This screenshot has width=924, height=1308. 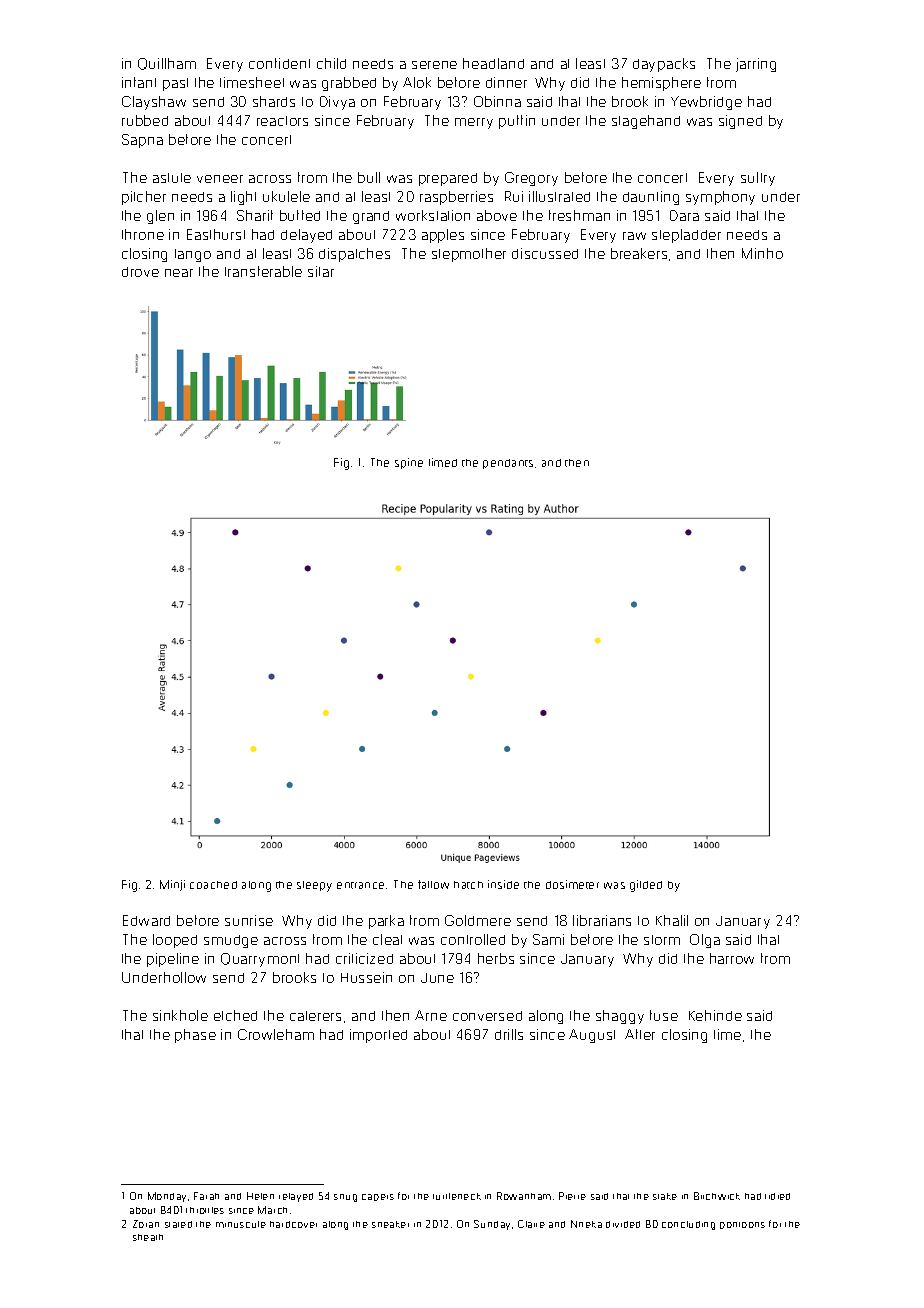 I want to click on harrow, so click(x=732, y=958).
